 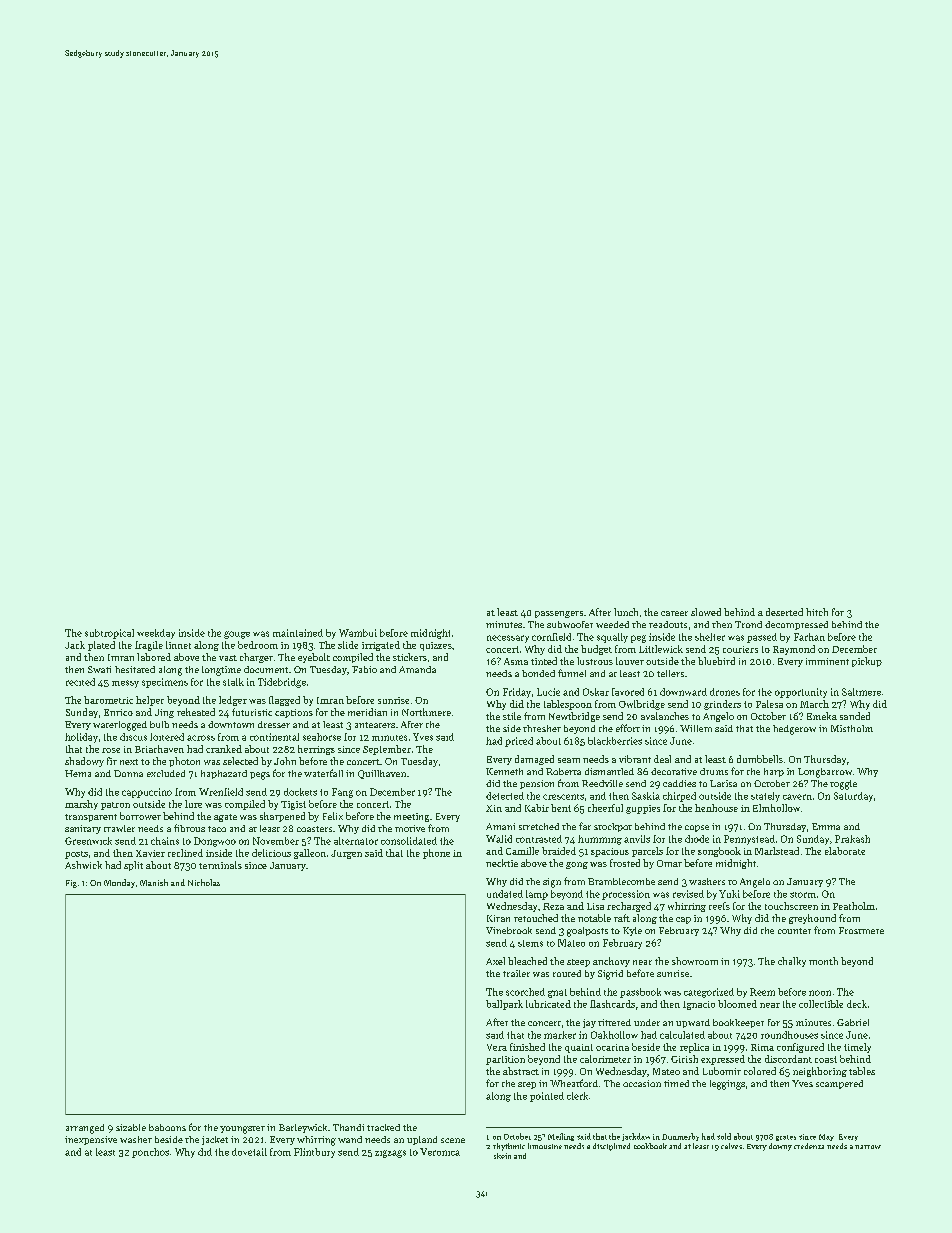 What do you see at coordinates (508, 639) in the screenshot?
I see `necessary` at bounding box center [508, 639].
